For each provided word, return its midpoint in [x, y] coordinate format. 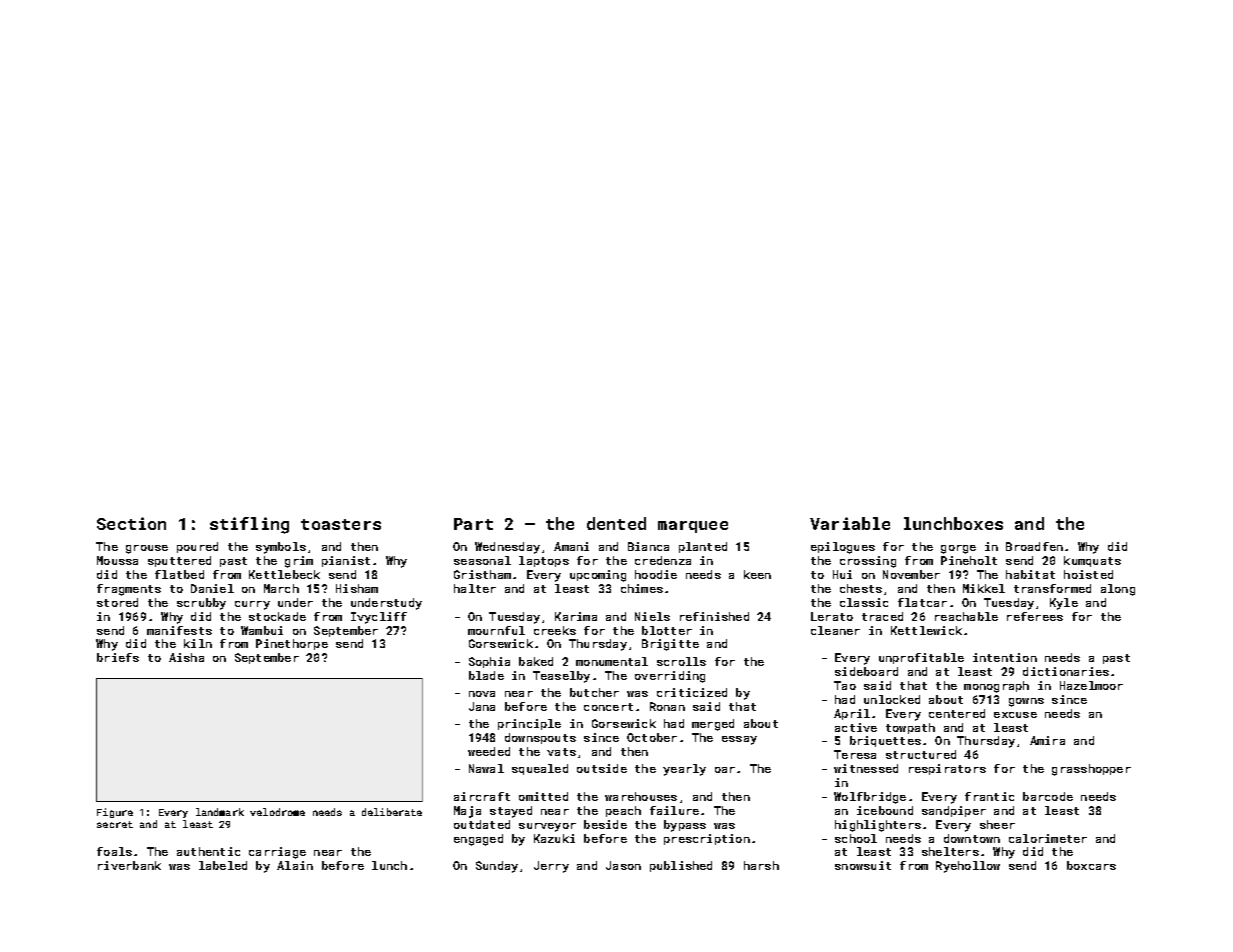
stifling [249, 525]
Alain [295, 865]
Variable [850, 523]
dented [616, 523]
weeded [489, 751]
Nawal [486, 768]
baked [536, 661]
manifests [179, 630]
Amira [1047, 740]
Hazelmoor [1091, 685]
